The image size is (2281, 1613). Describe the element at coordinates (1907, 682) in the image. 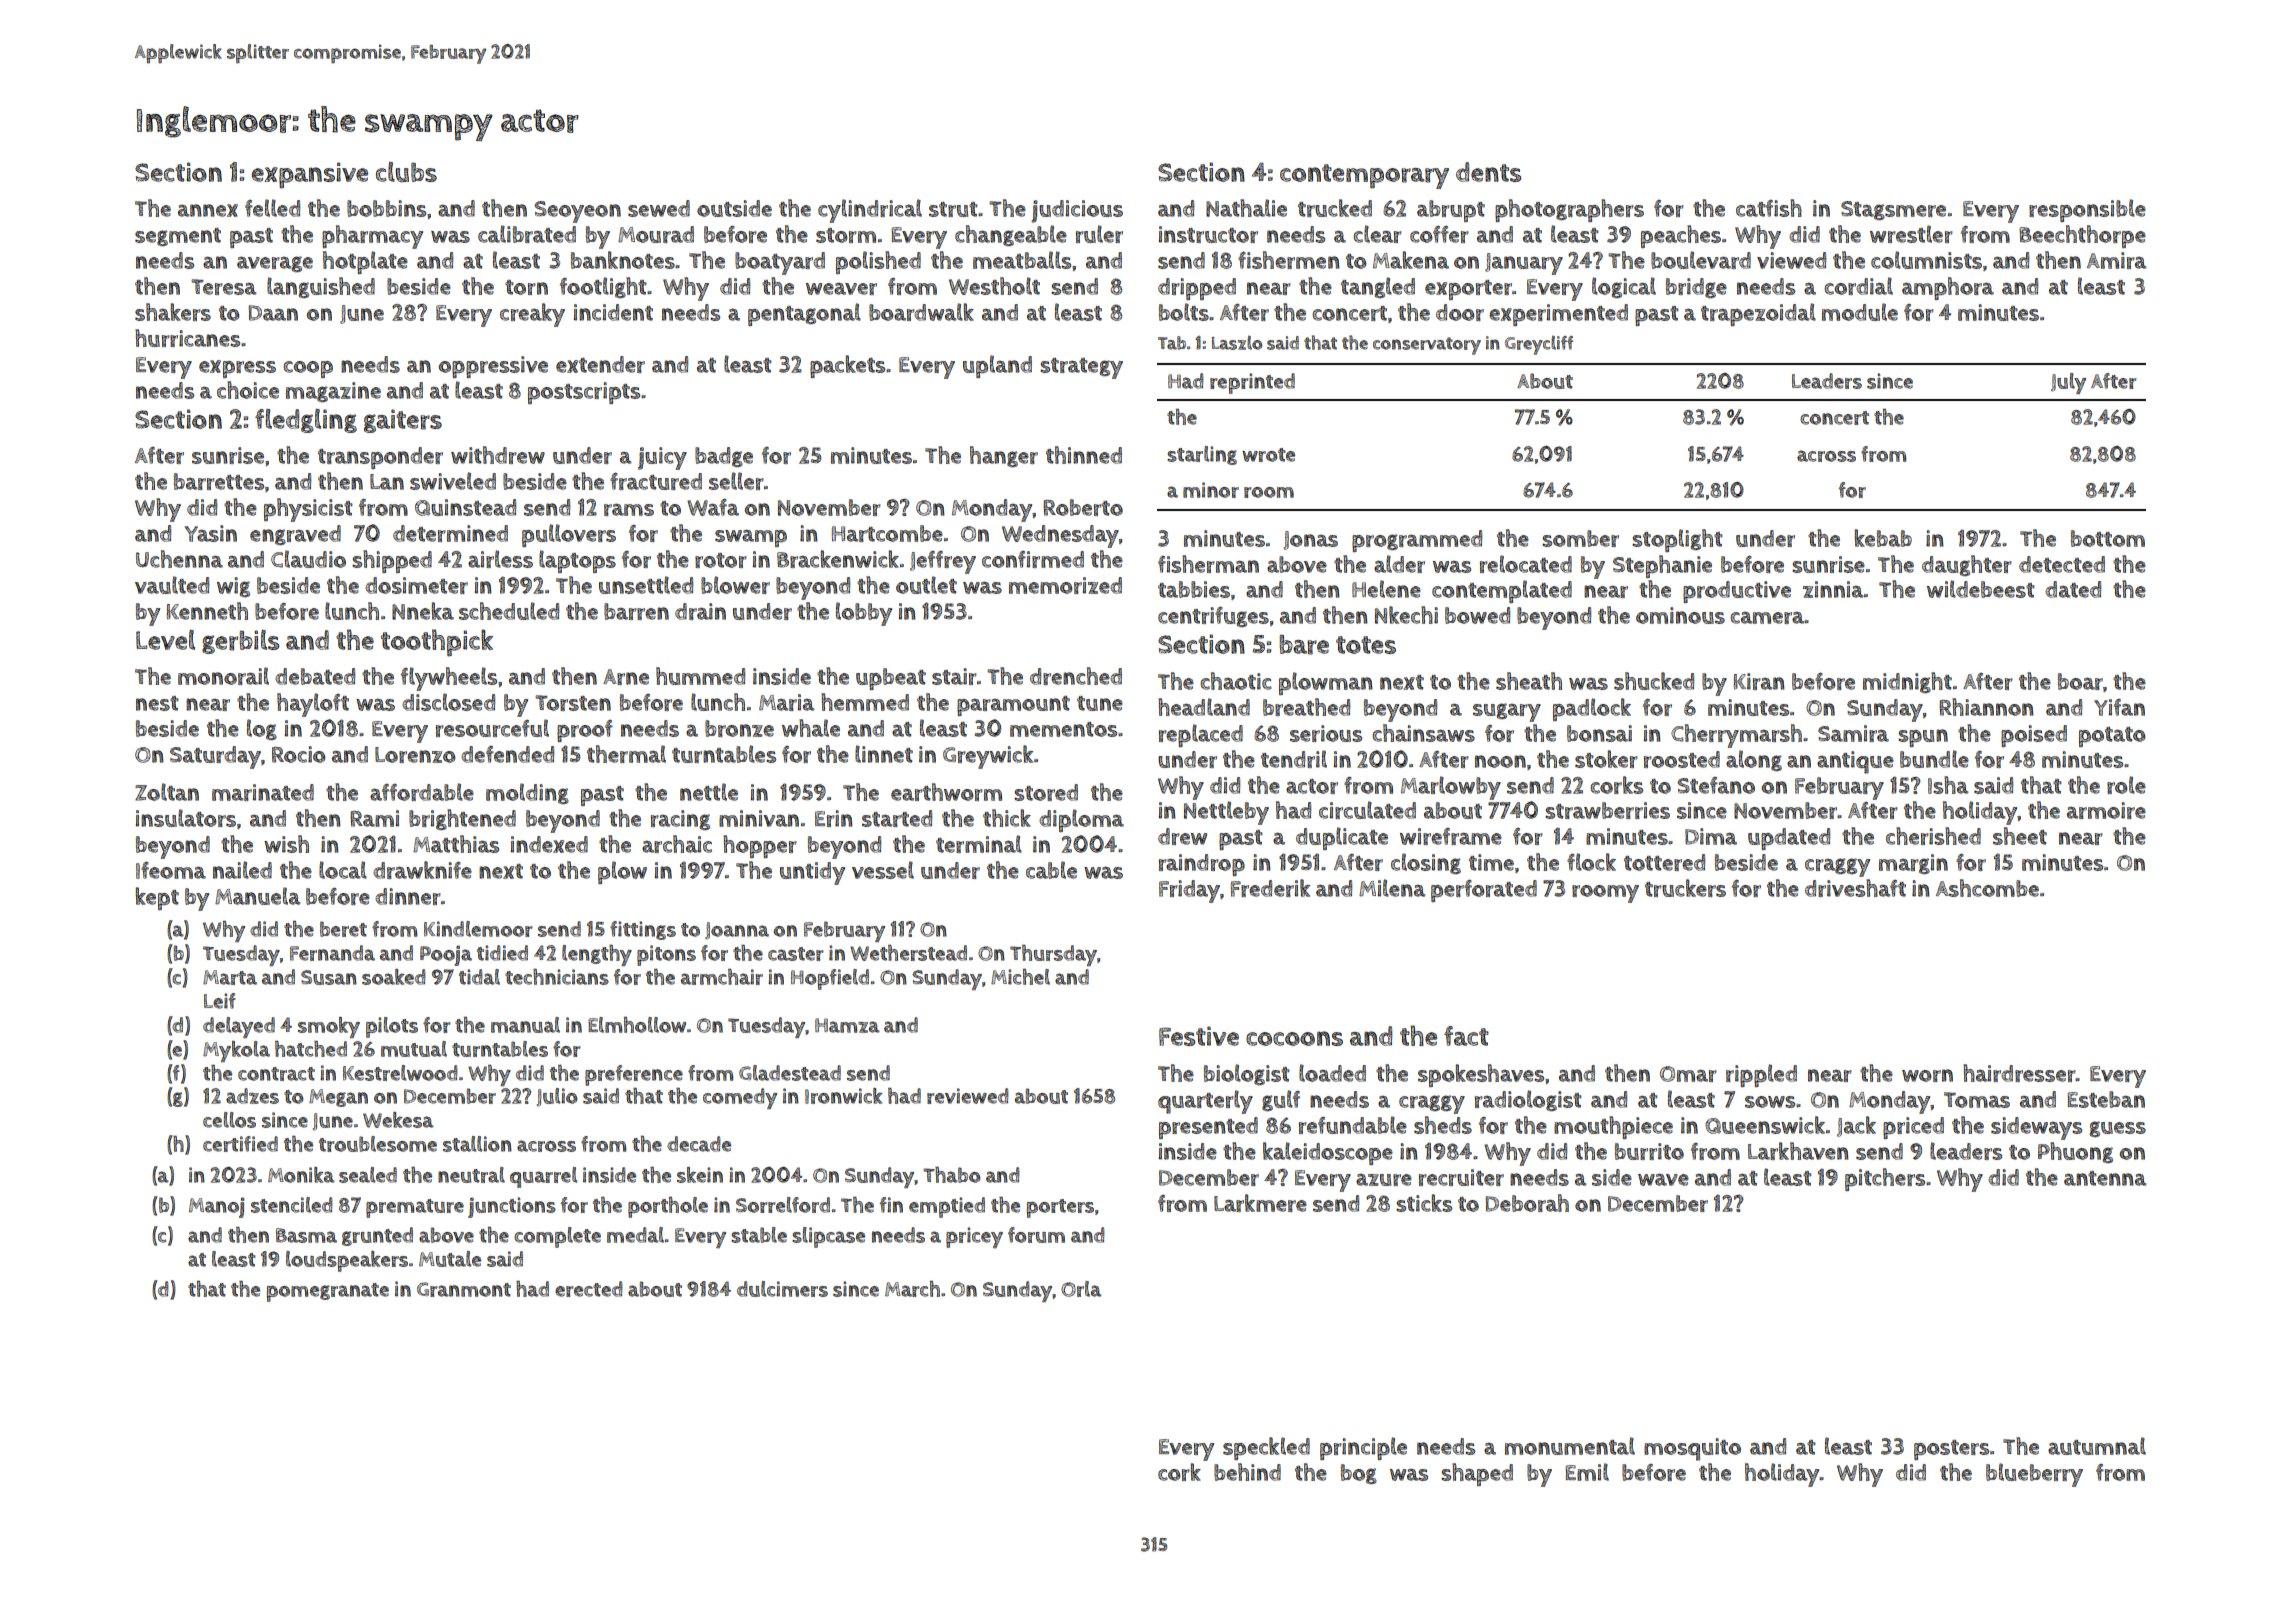

I see `midnight` at that location.
